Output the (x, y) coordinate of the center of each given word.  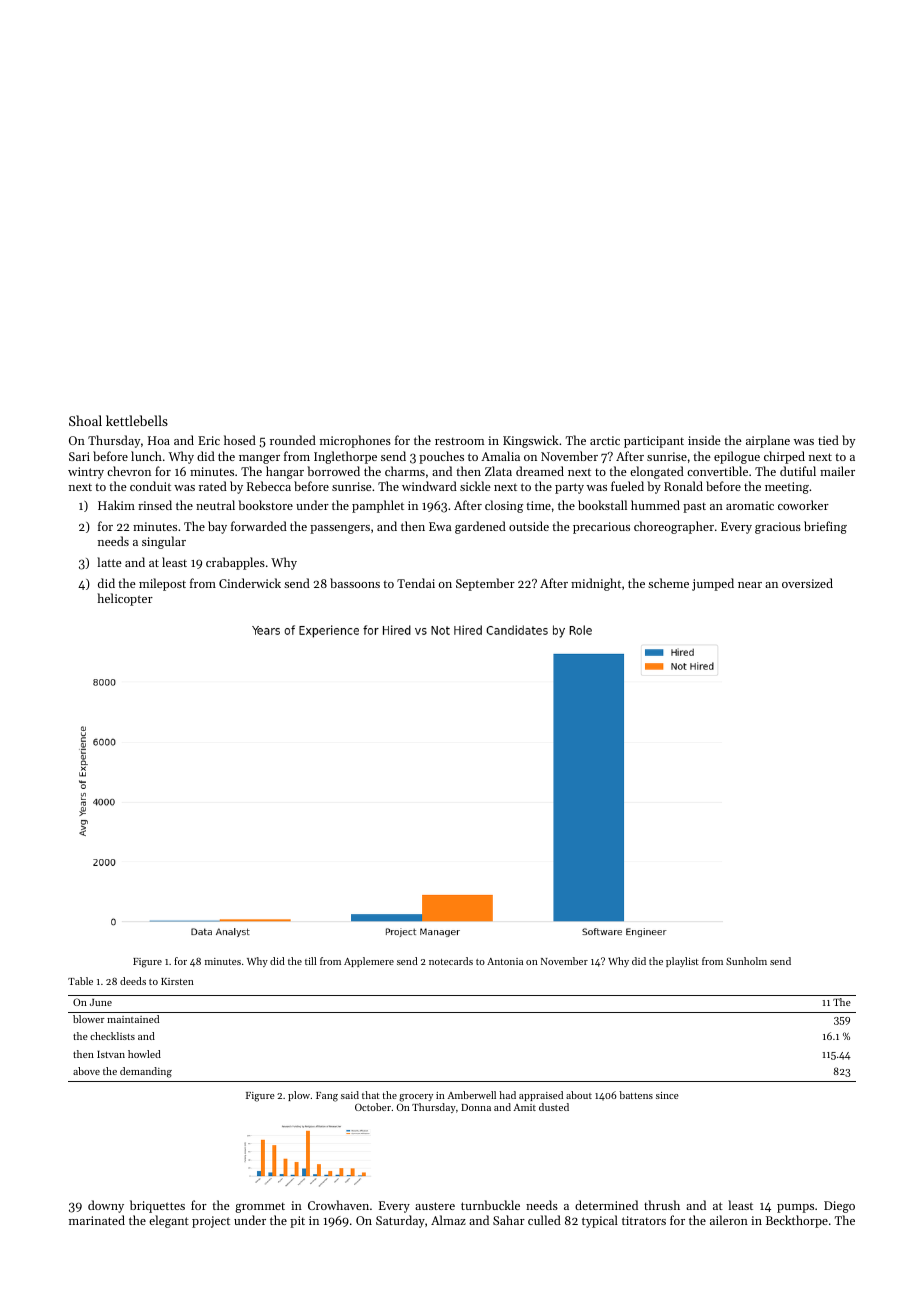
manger (259, 459)
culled (544, 1220)
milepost (162, 584)
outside (529, 526)
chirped (784, 457)
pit (297, 1222)
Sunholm (746, 961)
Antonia (505, 961)
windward (429, 486)
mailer (837, 471)
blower (89, 1019)
